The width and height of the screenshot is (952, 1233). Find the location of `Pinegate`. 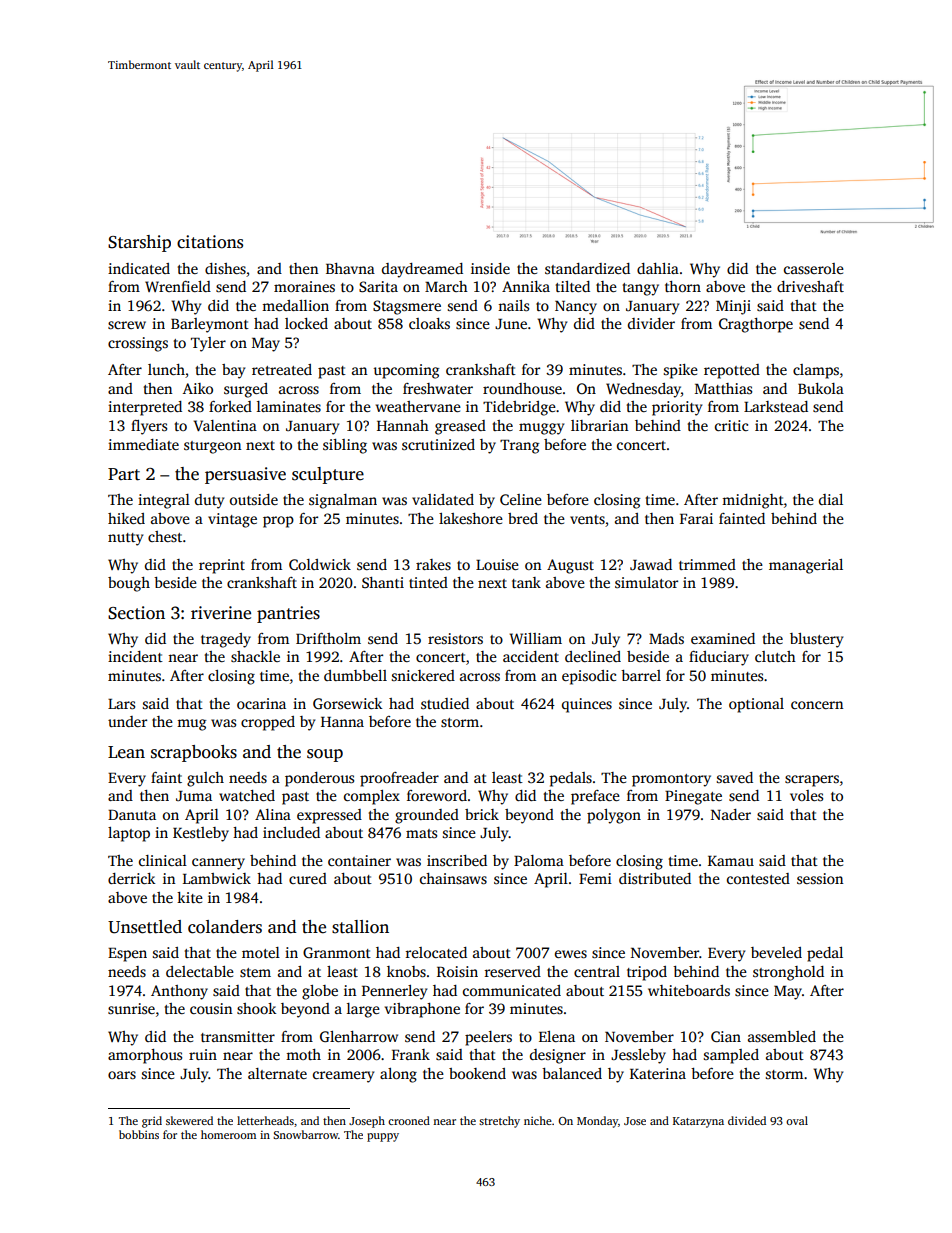

Pinegate is located at coordinates (693, 797).
